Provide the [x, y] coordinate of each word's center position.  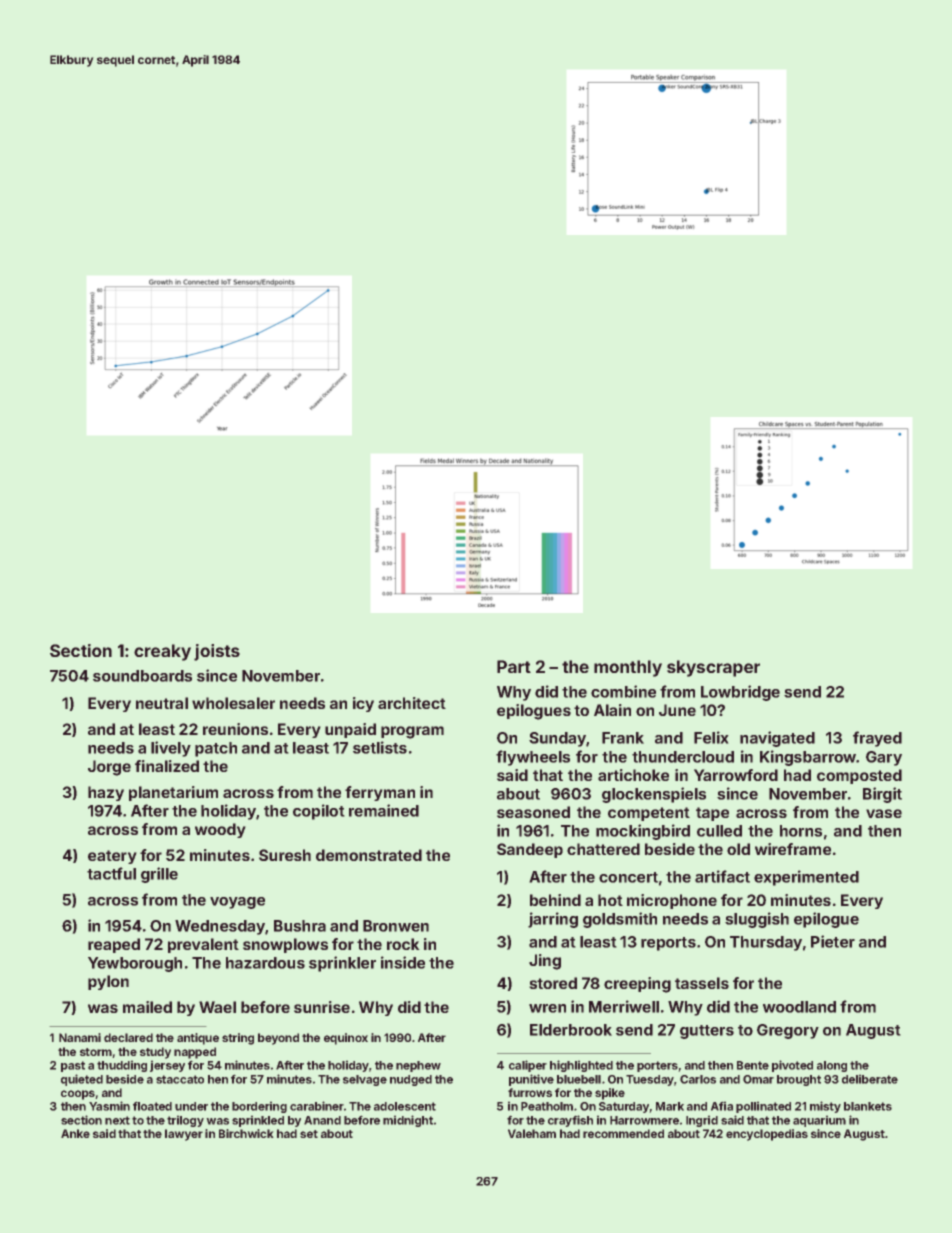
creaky [162, 652]
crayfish [570, 1121]
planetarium [173, 793]
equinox [346, 1039]
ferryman [380, 793]
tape [712, 814]
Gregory [788, 1031]
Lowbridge [740, 693]
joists [217, 652]
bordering [259, 1107]
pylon [108, 982]
